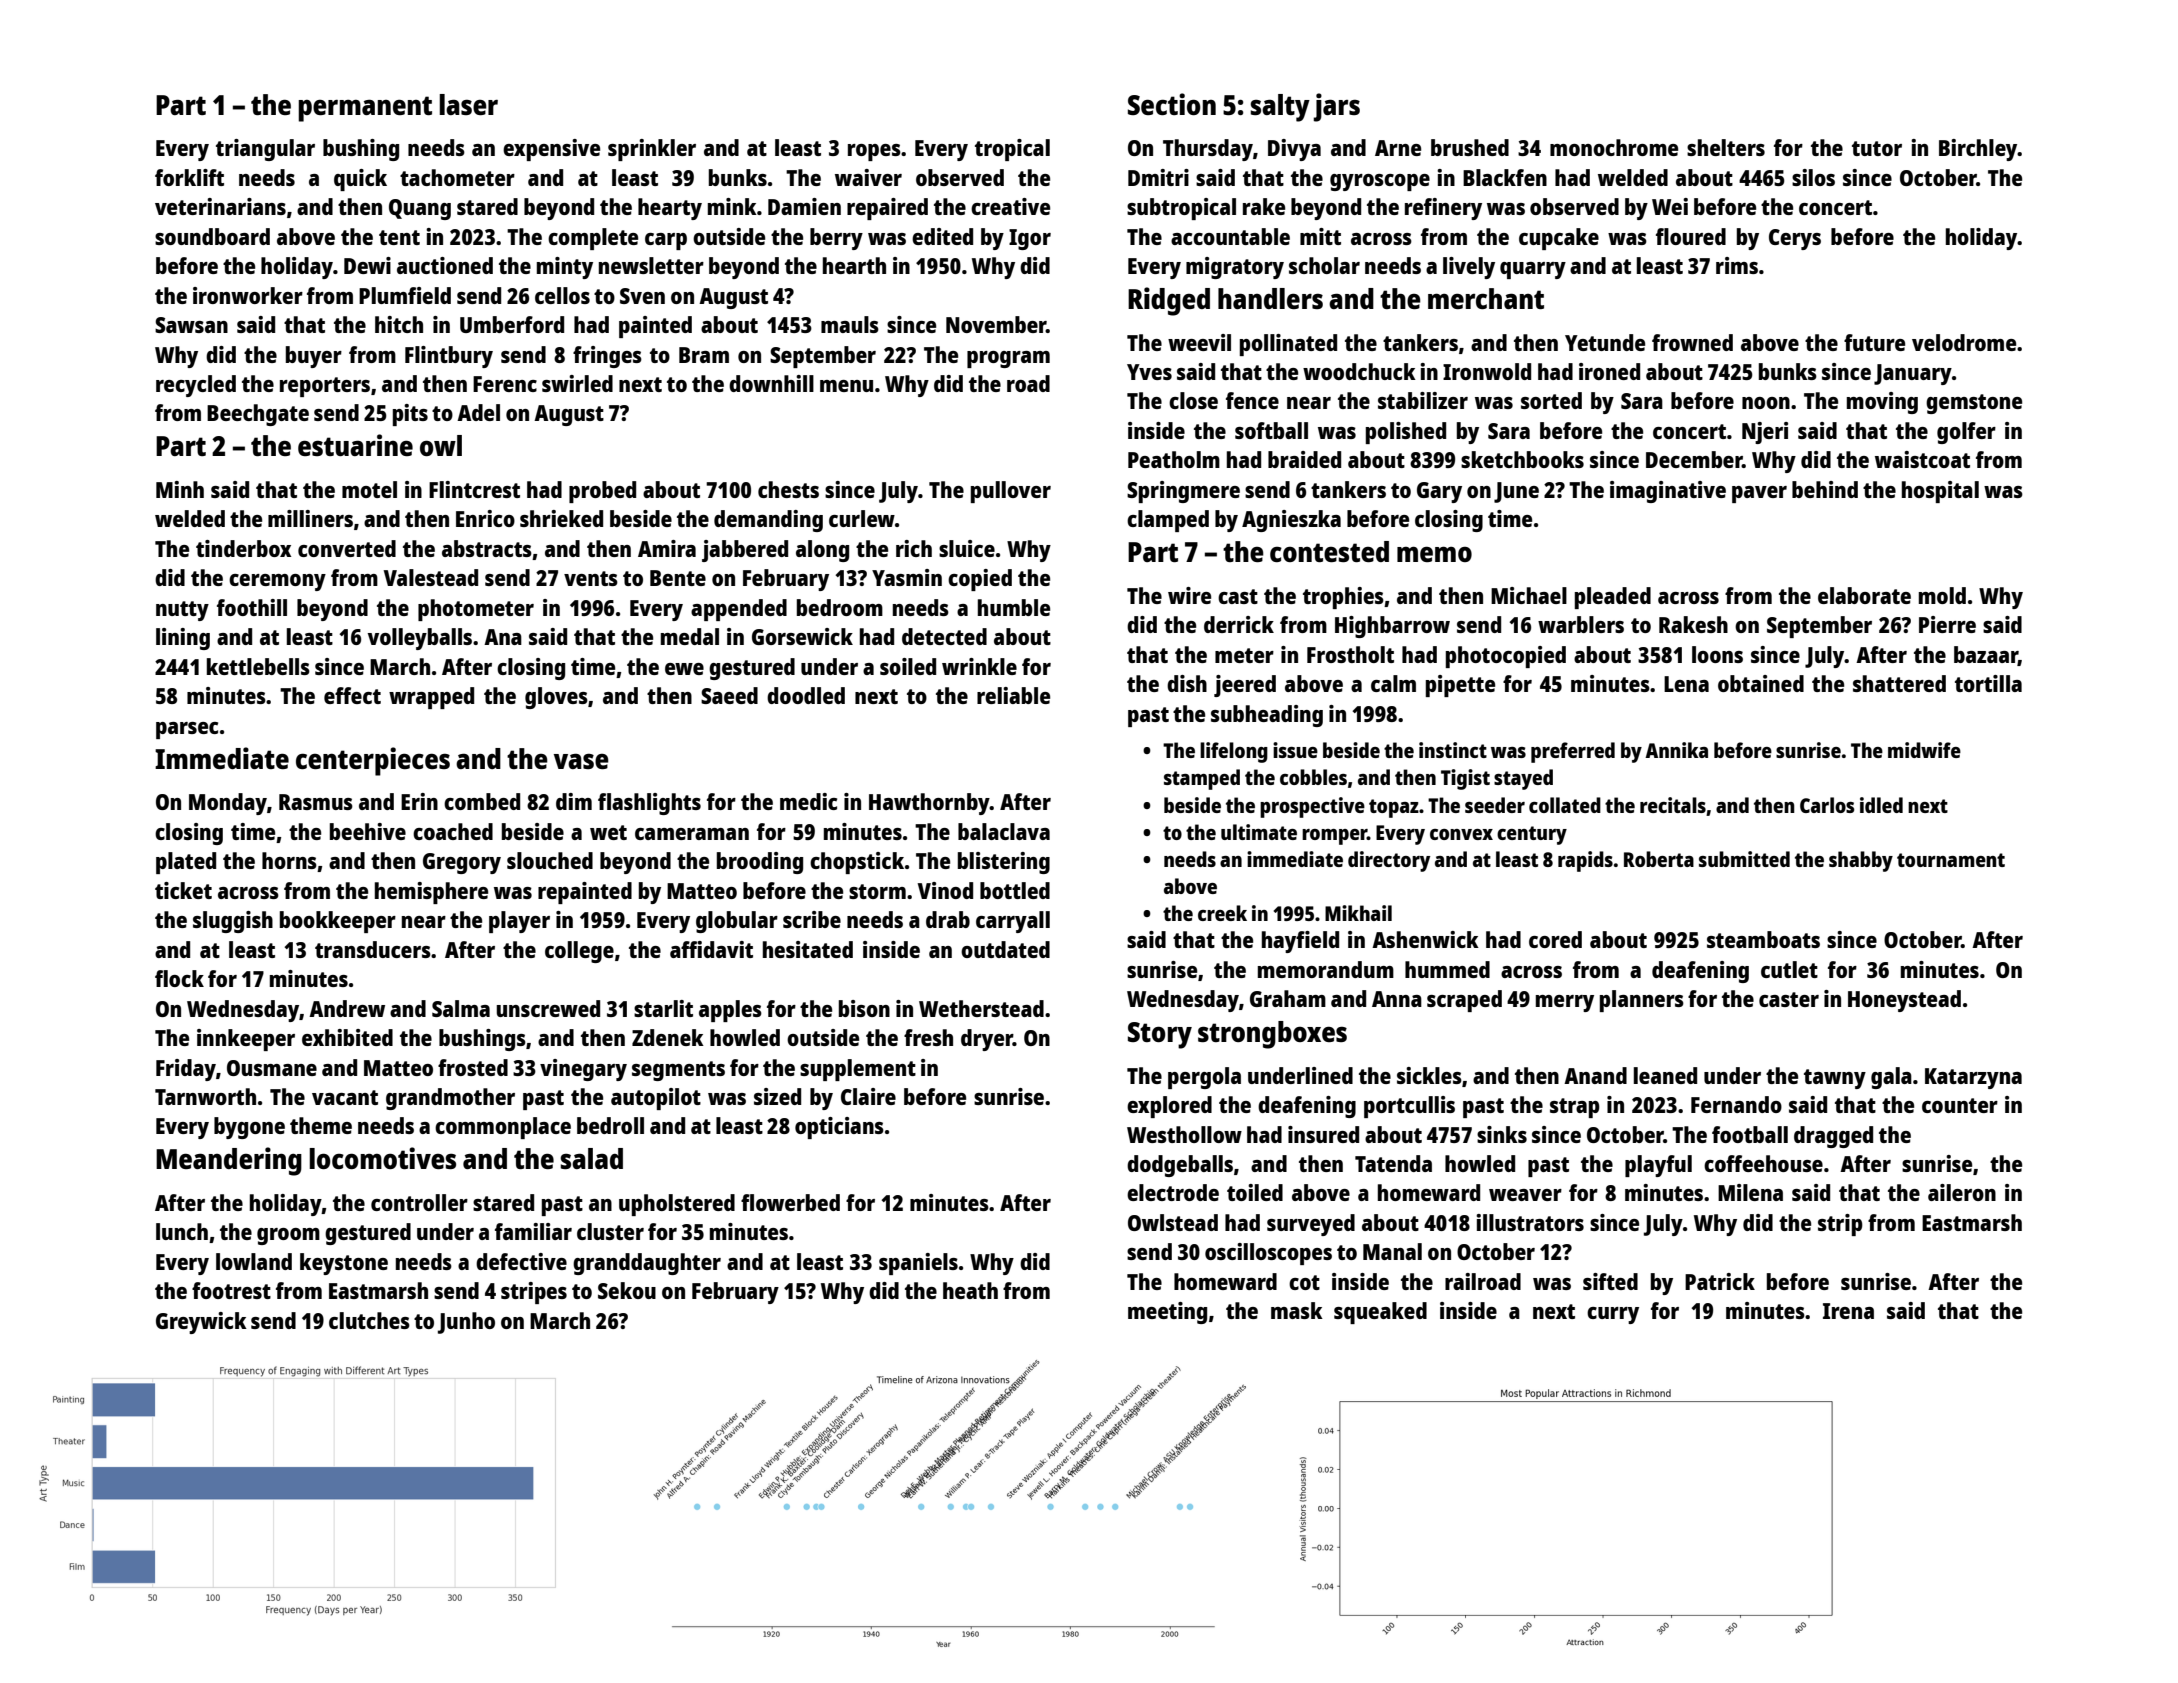 Image resolution: width=2178 pixels, height=1683 pixels. What do you see at coordinates (1168, 521) in the screenshot?
I see `clamped` at bounding box center [1168, 521].
